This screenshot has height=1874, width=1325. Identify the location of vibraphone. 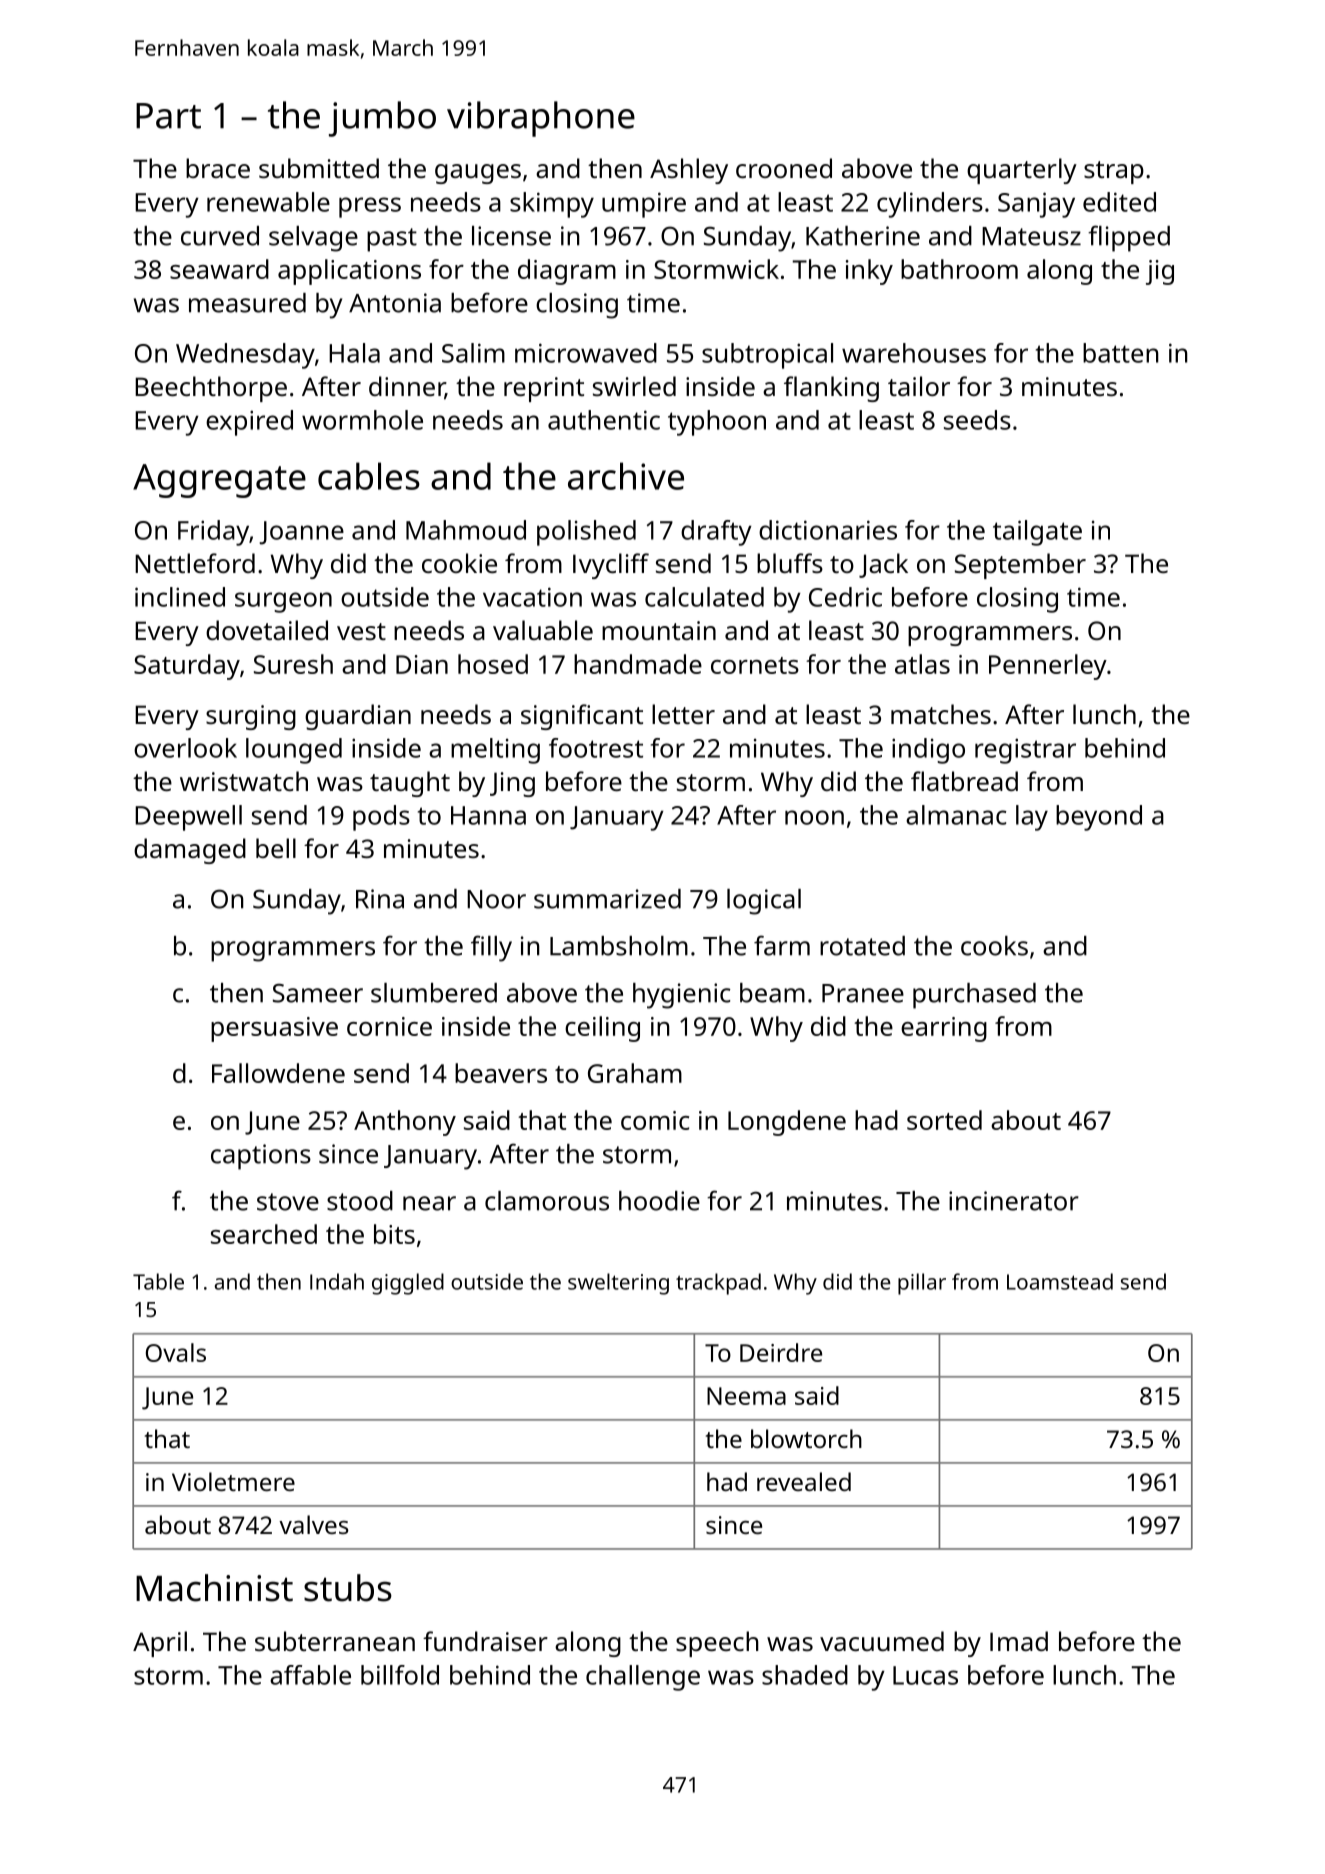
(541, 119).
